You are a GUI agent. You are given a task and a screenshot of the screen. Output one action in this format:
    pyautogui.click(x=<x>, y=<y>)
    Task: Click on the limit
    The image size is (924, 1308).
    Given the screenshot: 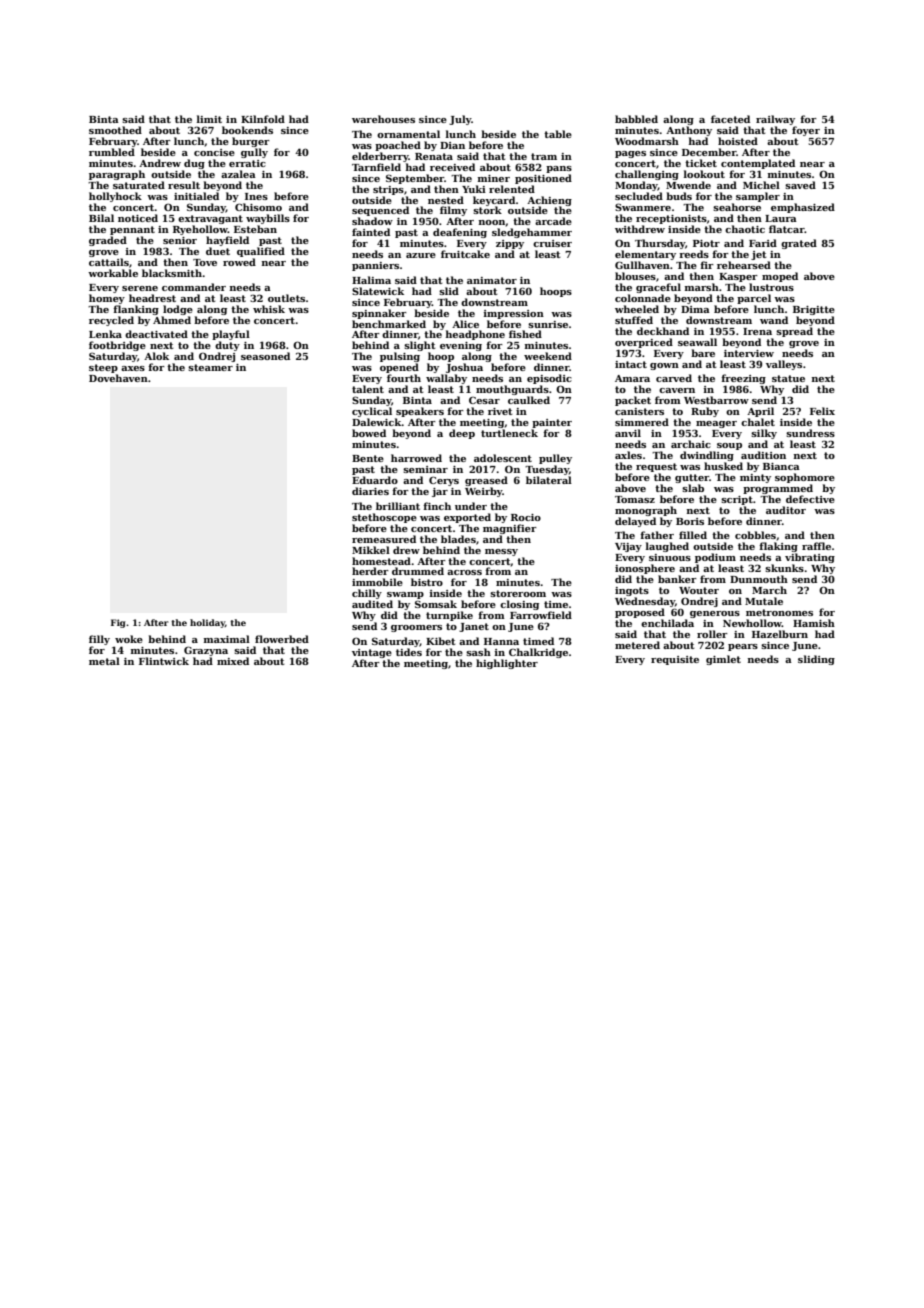 What is the action you would take?
    pyautogui.click(x=209, y=119)
